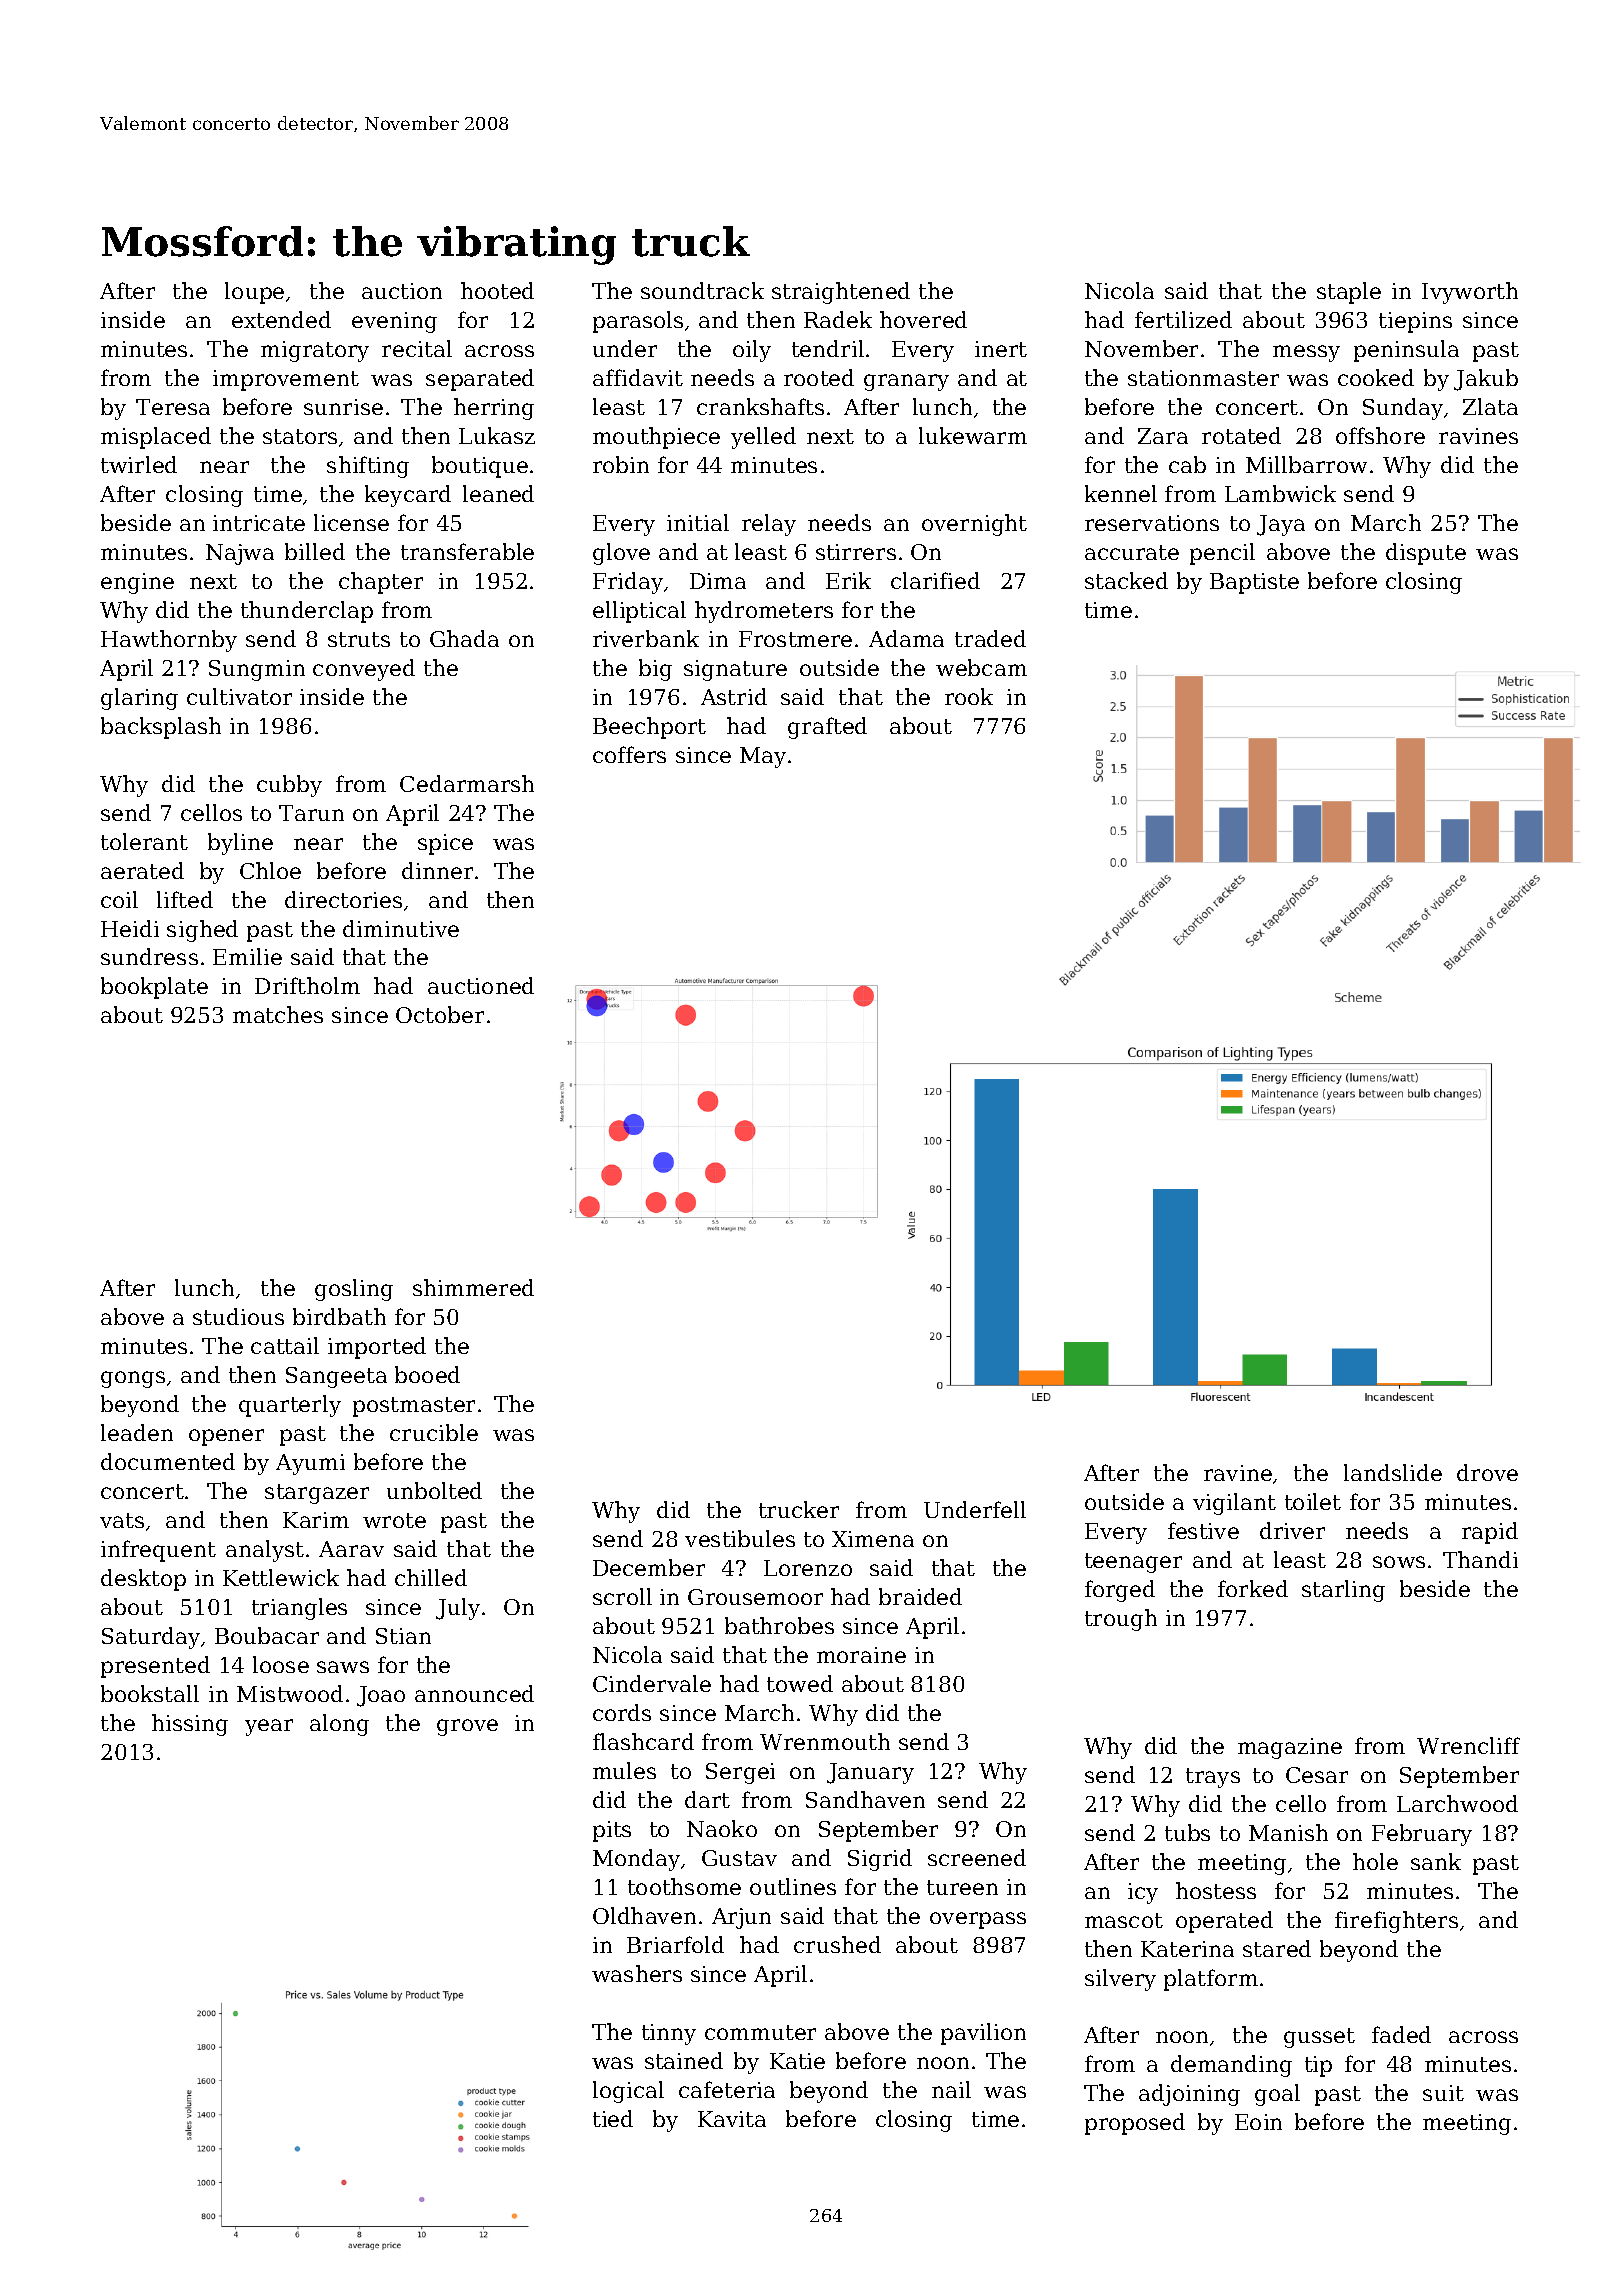 The image size is (1620, 2292). What do you see at coordinates (613, 2118) in the screenshot?
I see `tied` at bounding box center [613, 2118].
